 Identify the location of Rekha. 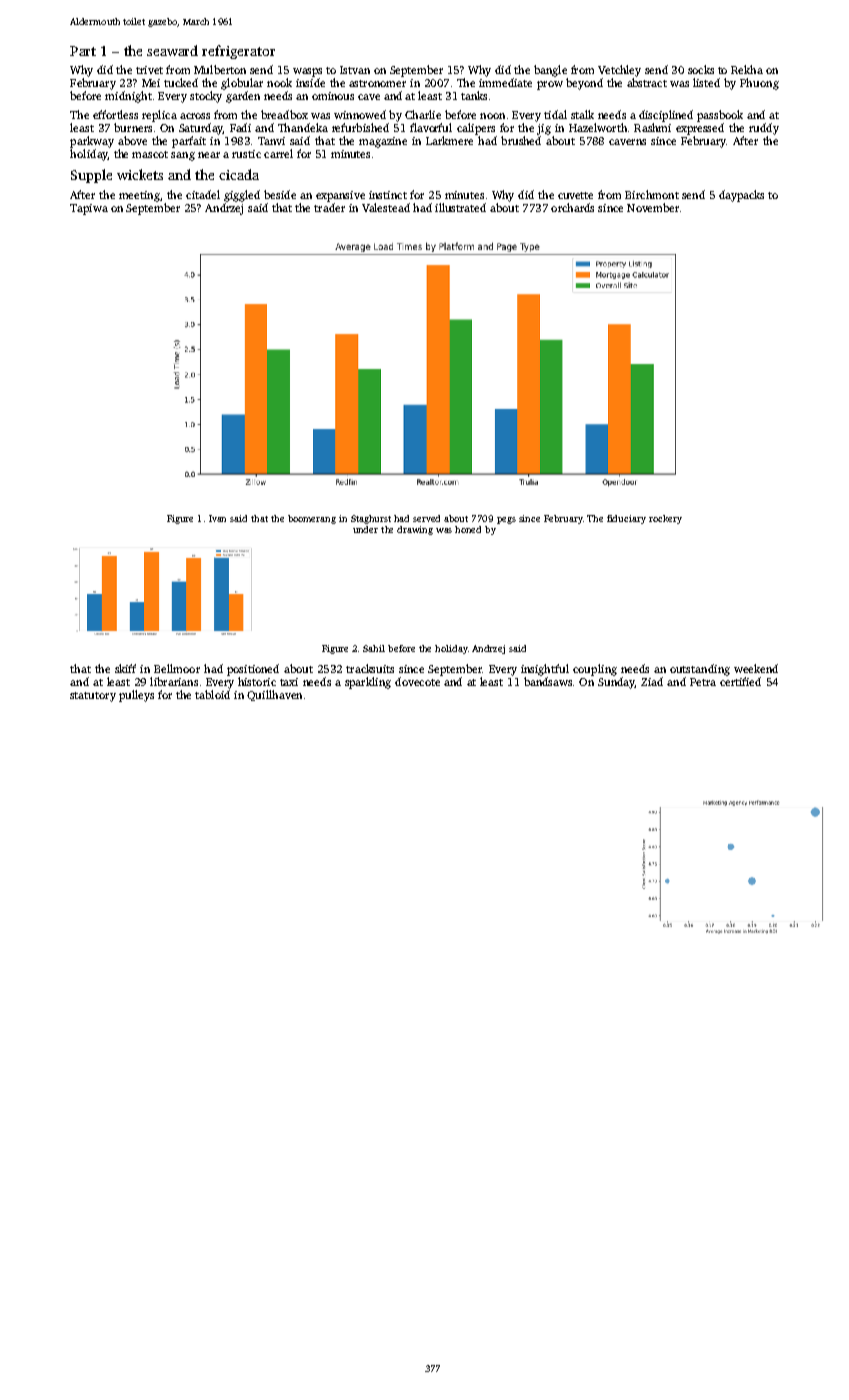
(747, 69).
